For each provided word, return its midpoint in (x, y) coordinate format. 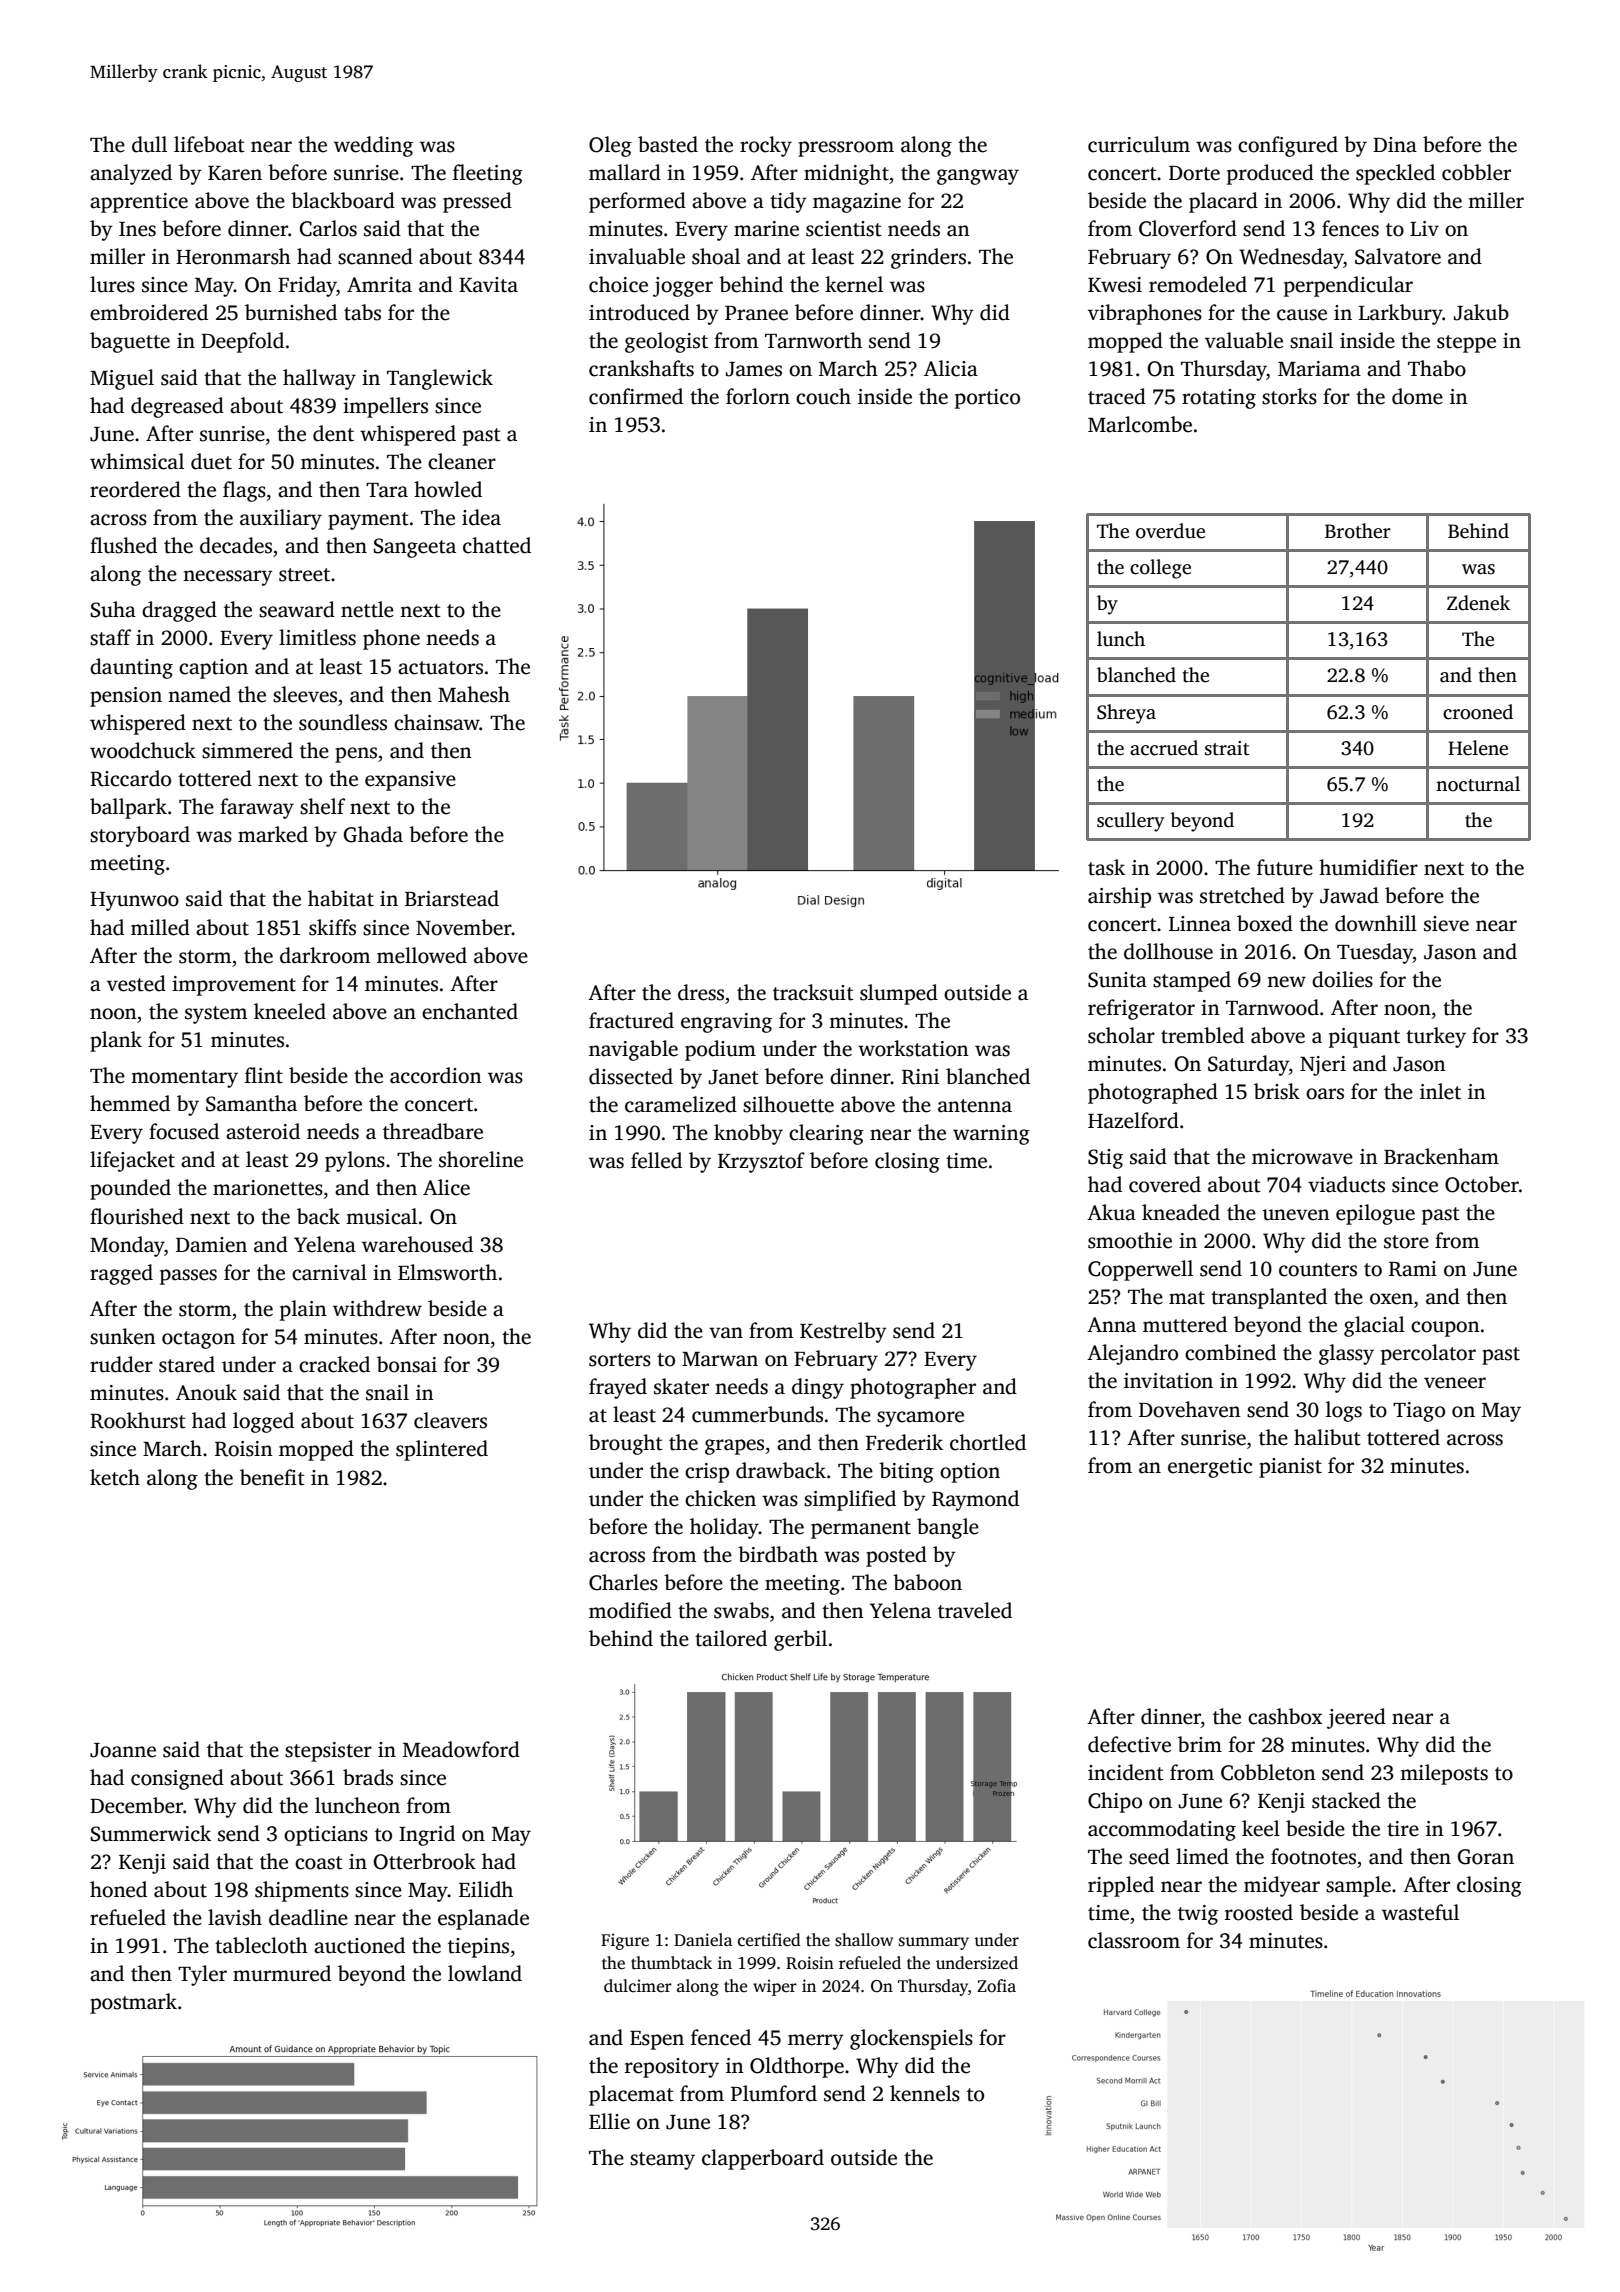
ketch (115, 1477)
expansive (410, 781)
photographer (913, 1388)
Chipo (1115, 1802)
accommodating (1162, 1830)
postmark (133, 2003)
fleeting (488, 174)
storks (1289, 396)
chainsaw (437, 722)
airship (1119, 897)
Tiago (1419, 1412)
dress (701, 992)
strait (1227, 748)
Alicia (951, 368)
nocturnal (1478, 784)
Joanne (123, 1750)
